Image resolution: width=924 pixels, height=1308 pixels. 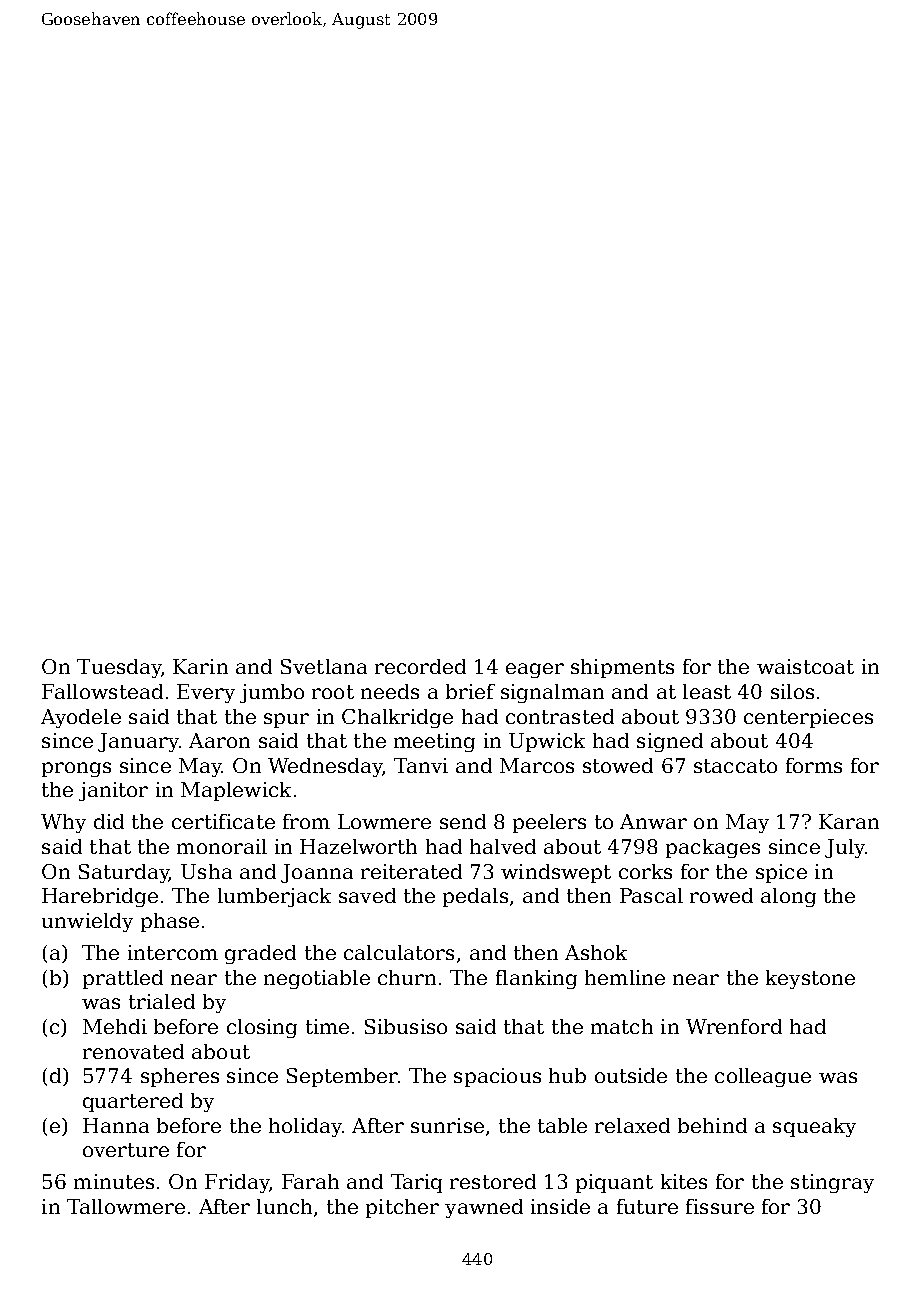 I want to click on fissure, so click(x=720, y=1206).
